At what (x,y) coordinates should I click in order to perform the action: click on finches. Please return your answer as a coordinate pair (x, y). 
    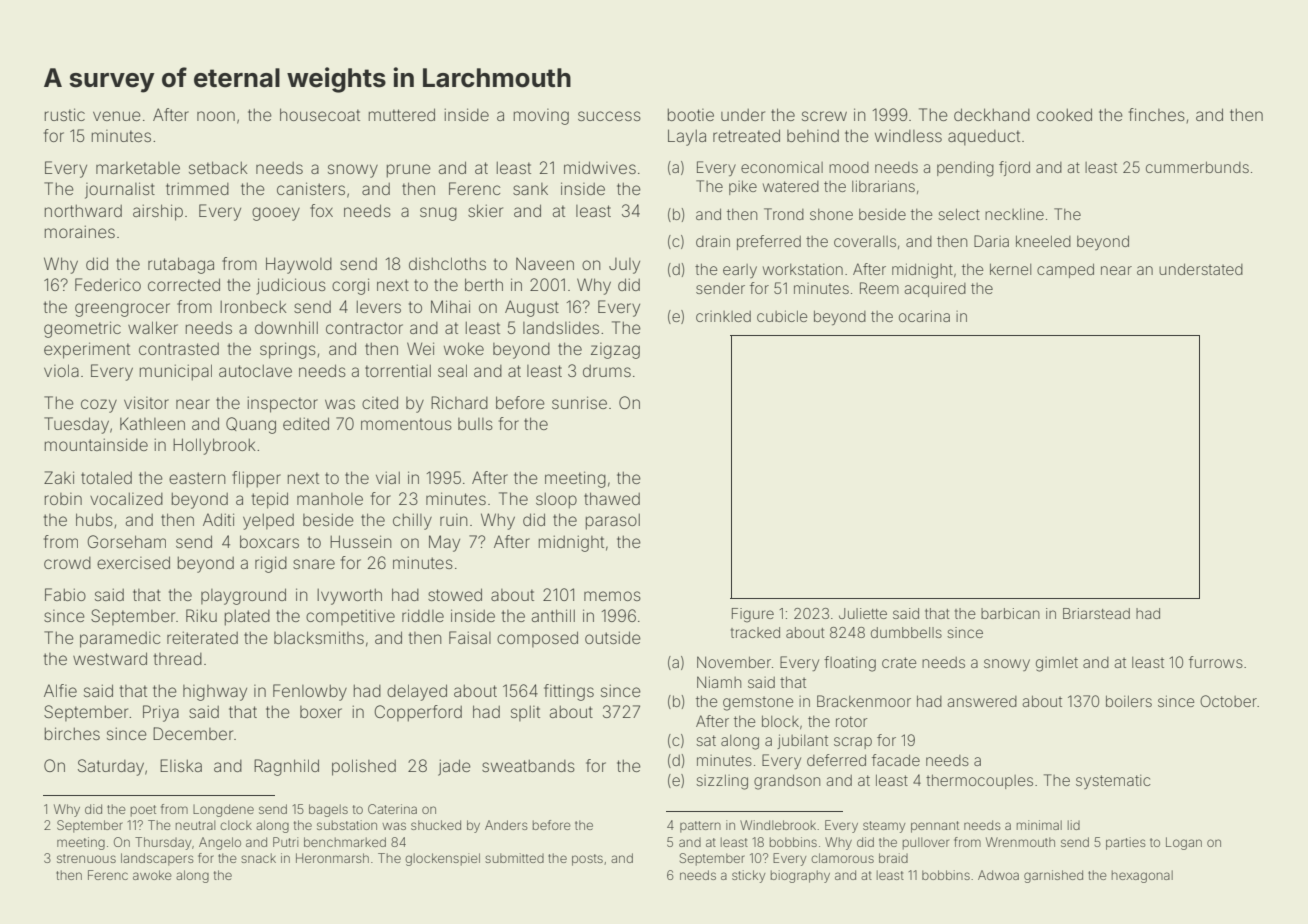
    Looking at the image, I should click on (1157, 114).
